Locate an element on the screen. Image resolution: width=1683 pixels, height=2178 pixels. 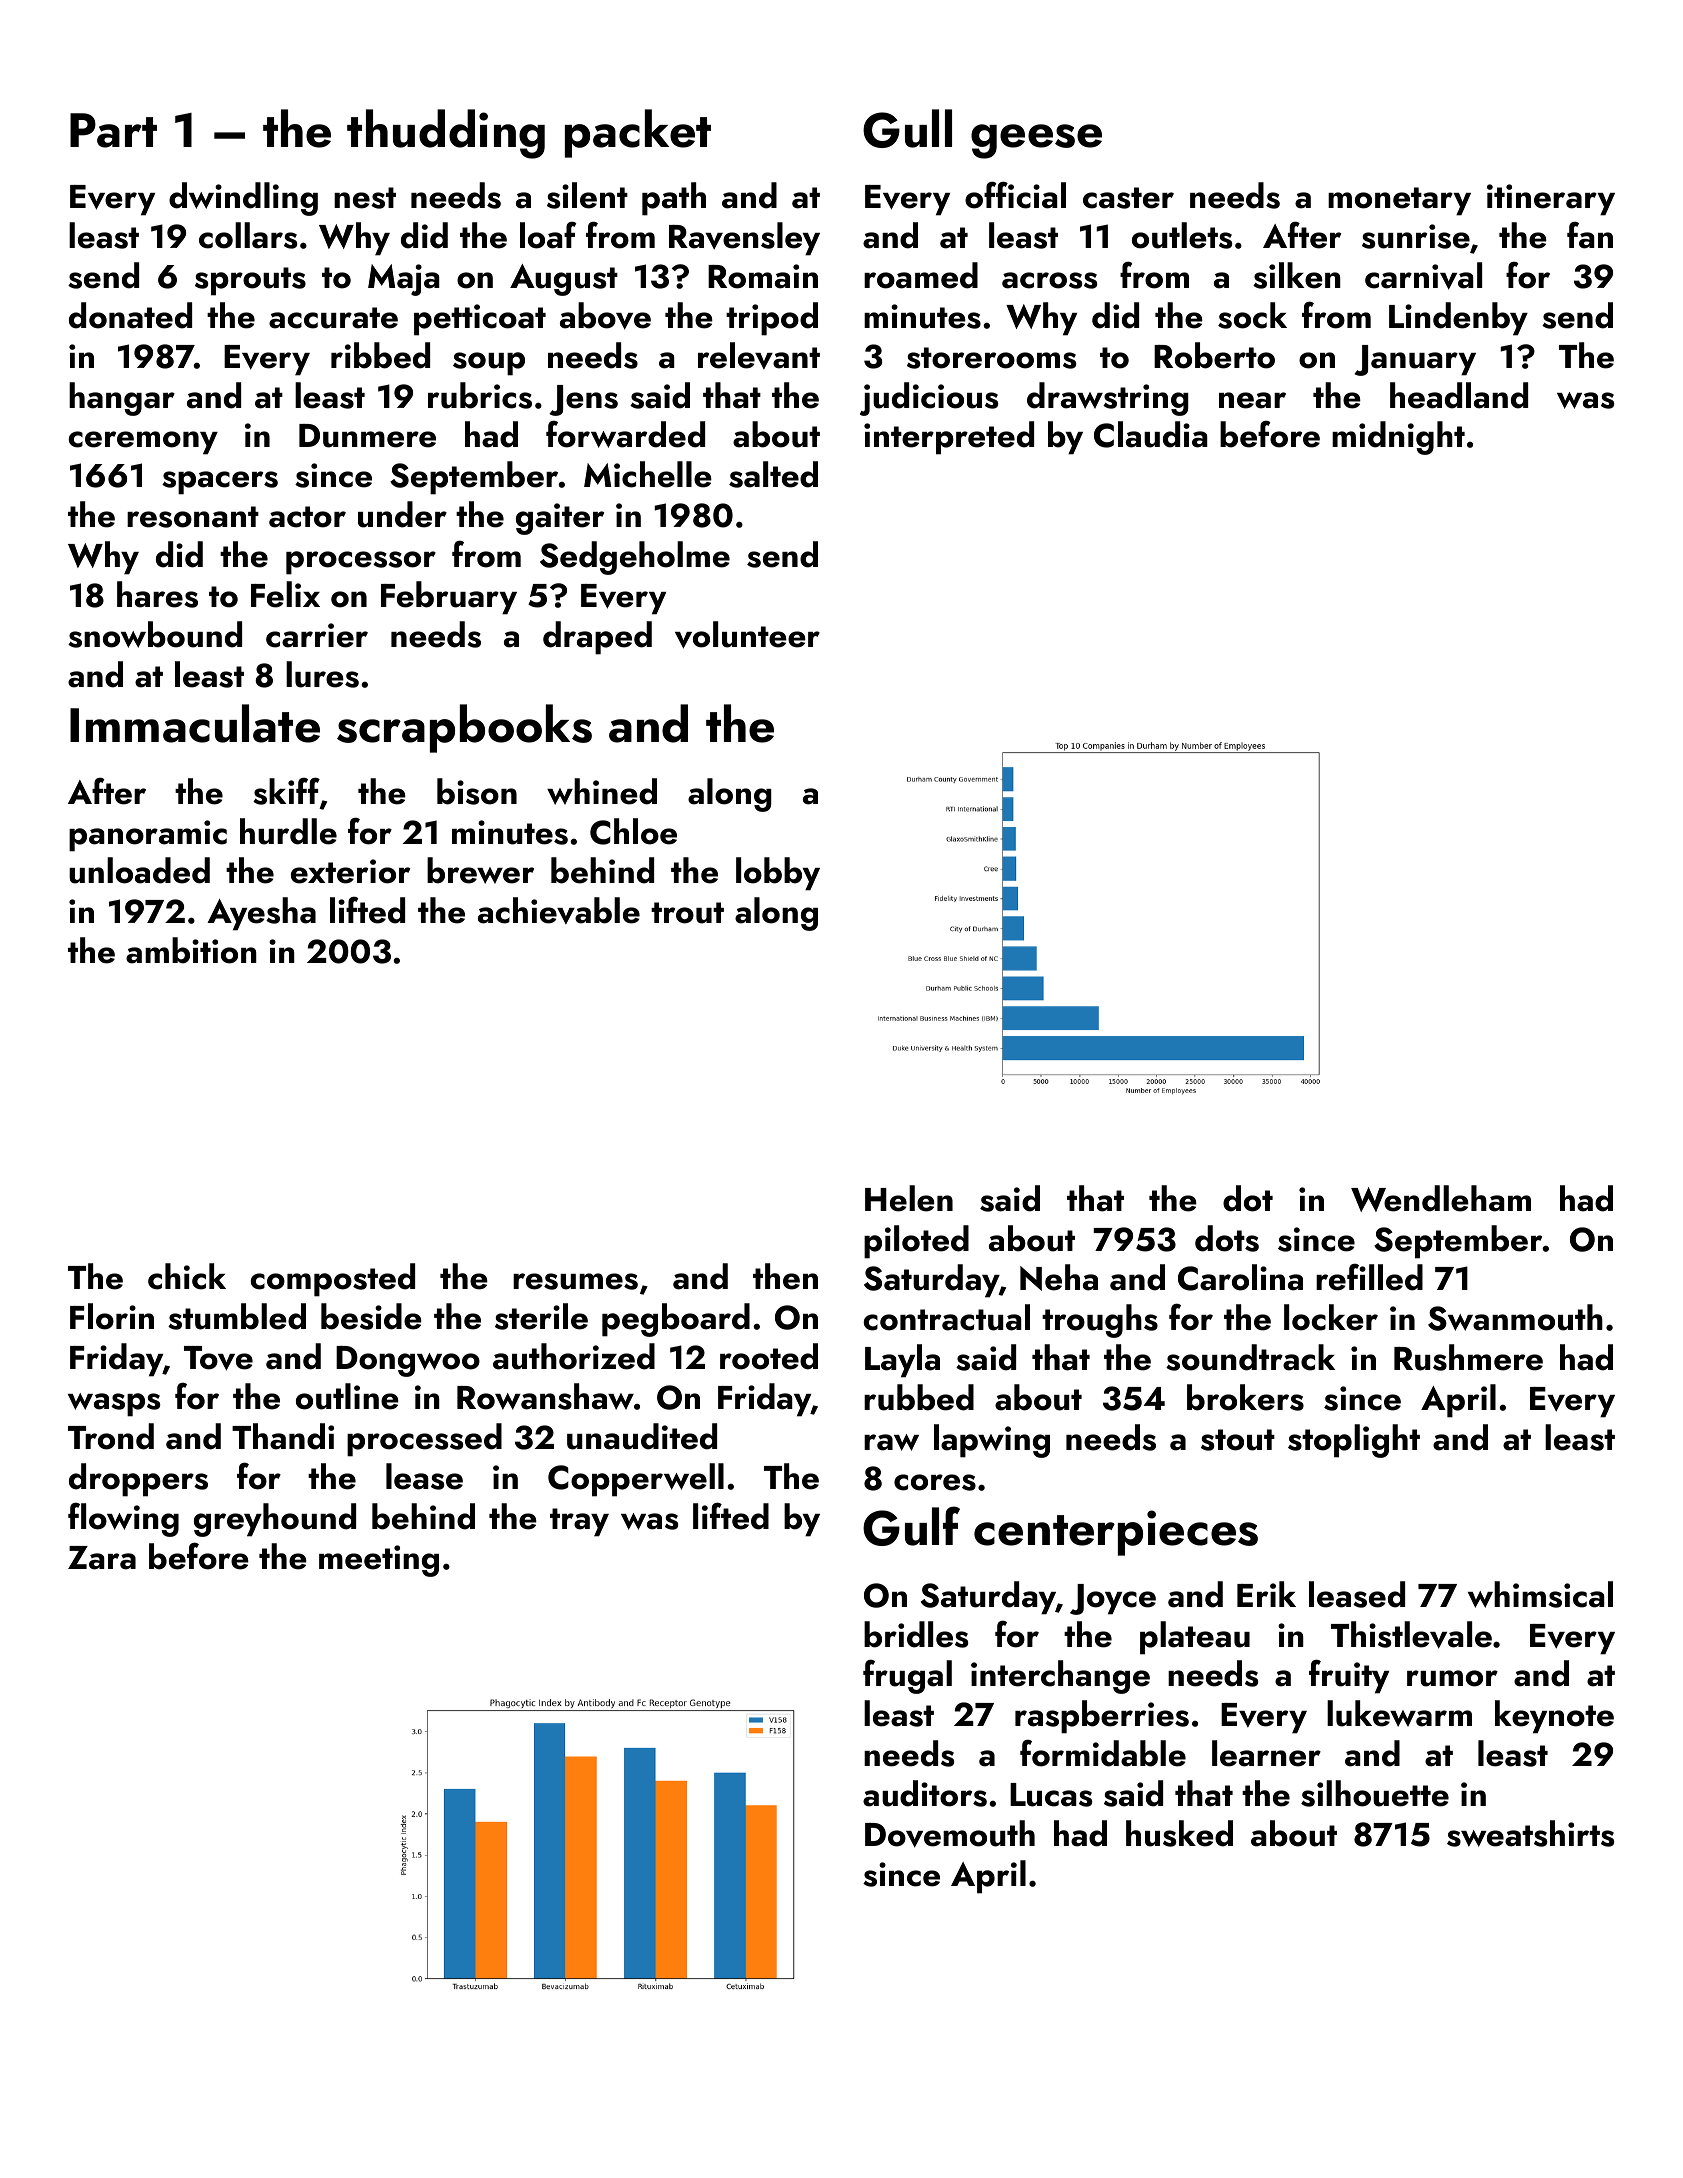
hangar is located at coordinates (122, 399).
